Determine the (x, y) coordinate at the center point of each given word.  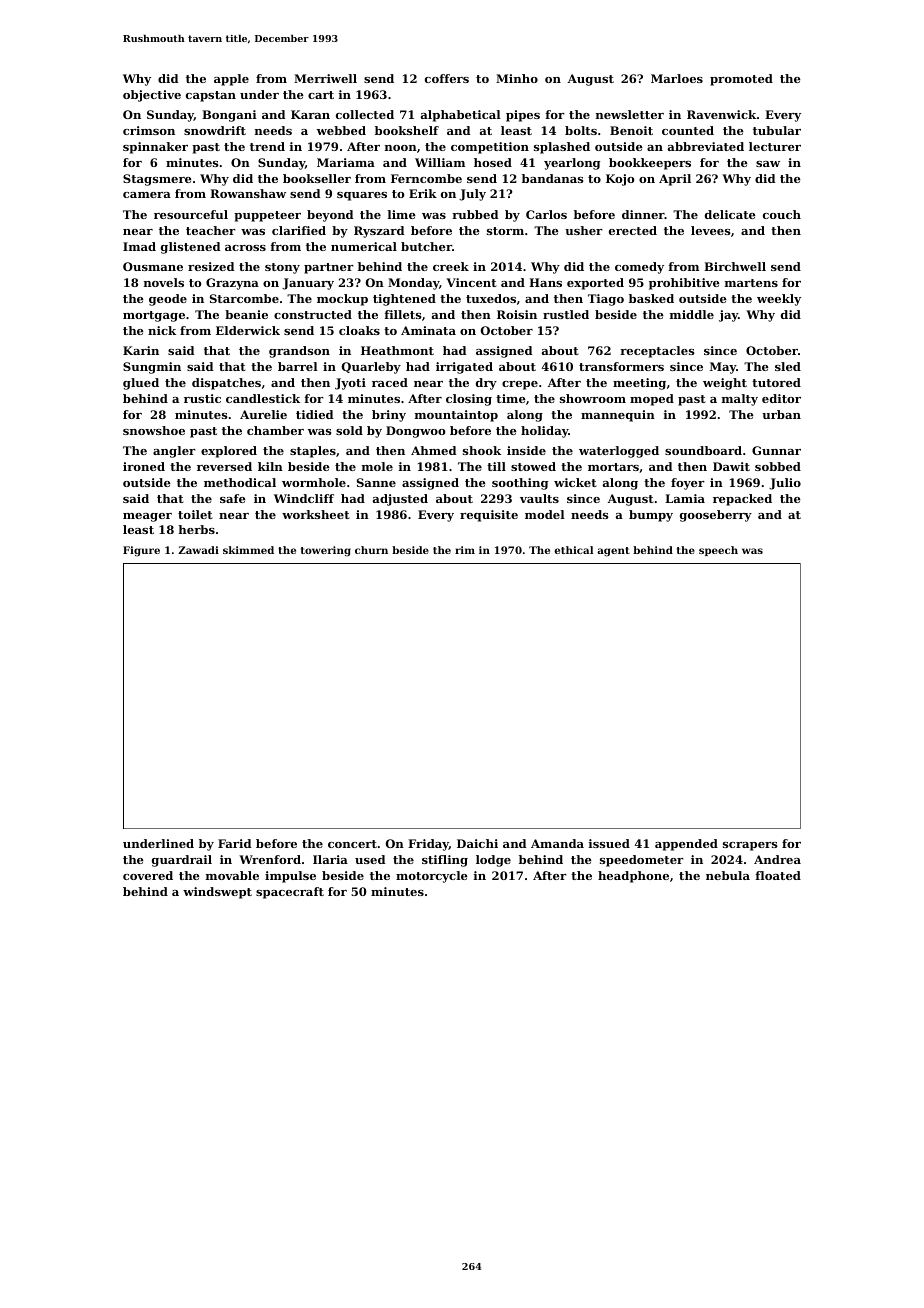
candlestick (263, 398)
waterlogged (619, 452)
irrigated (464, 368)
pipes (523, 116)
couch (782, 214)
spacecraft (290, 893)
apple (231, 80)
